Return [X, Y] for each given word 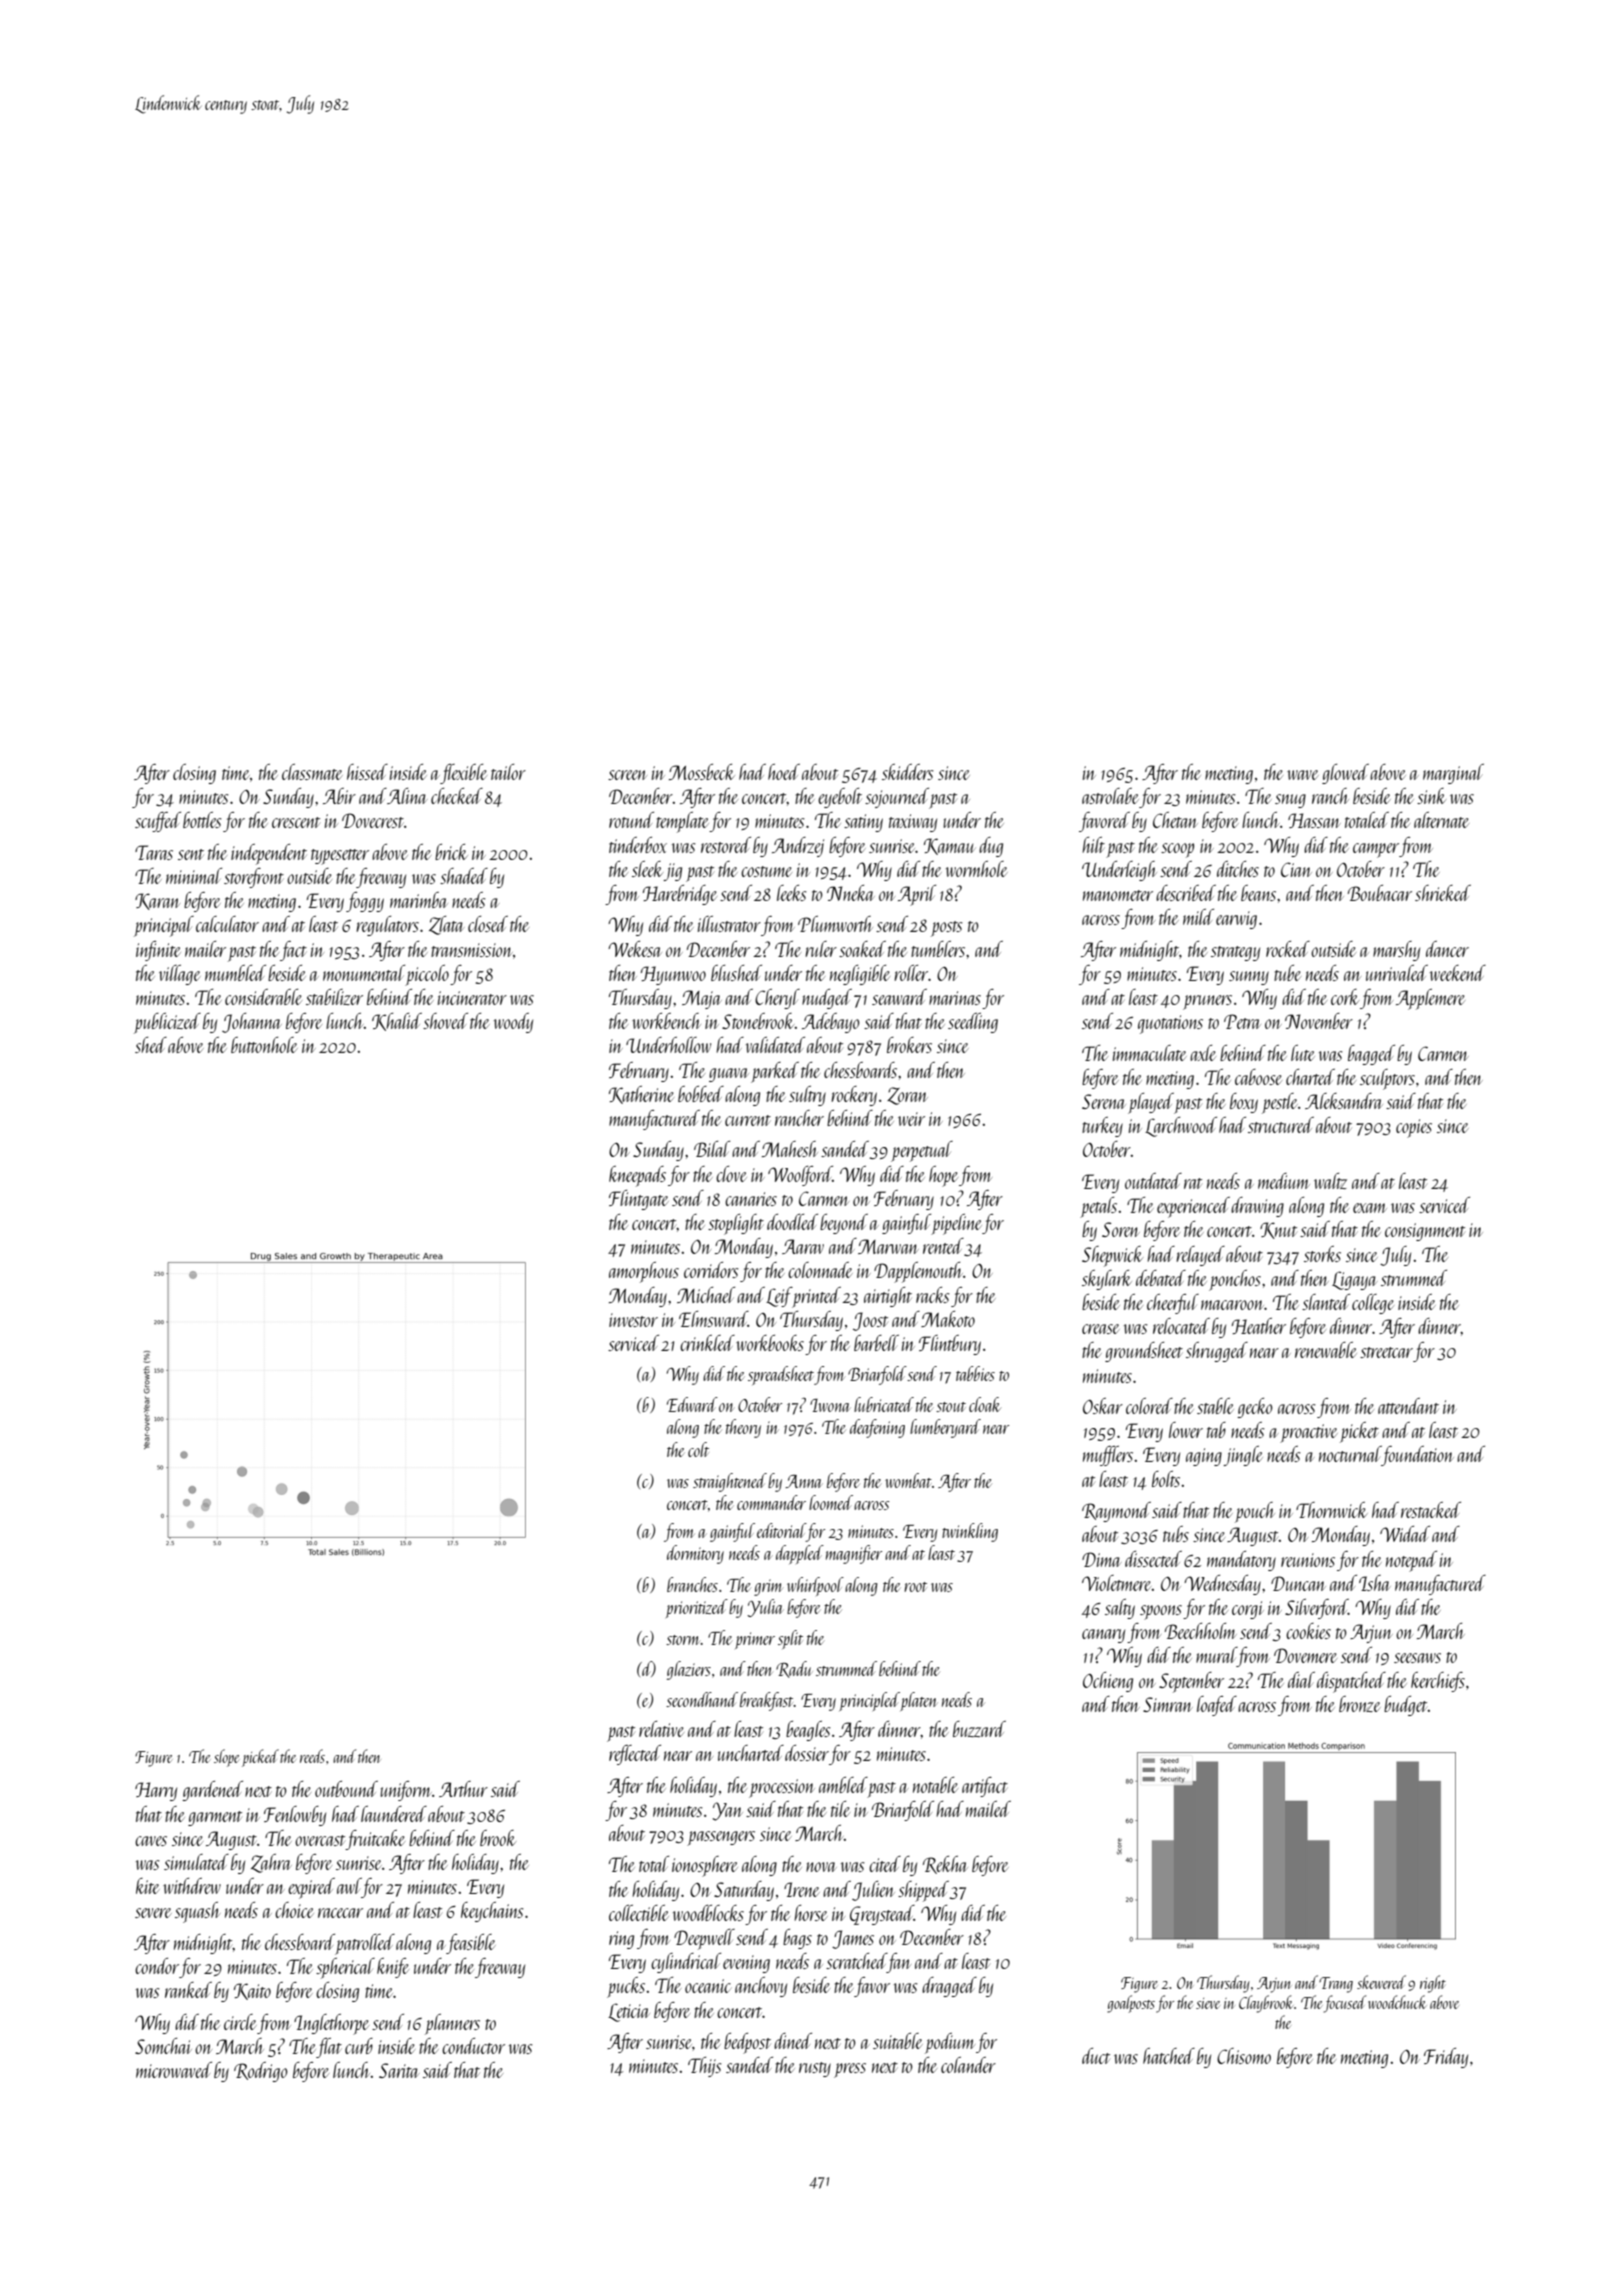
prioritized [697, 1608]
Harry [156, 1791]
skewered [1381, 1982]
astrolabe [1110, 796]
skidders [908, 772]
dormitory [695, 1554]
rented [943, 1246]
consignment [1425, 1232]
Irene [802, 1889]
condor [157, 1966]
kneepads [637, 1176]
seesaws [1417, 1658]
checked [457, 796]
